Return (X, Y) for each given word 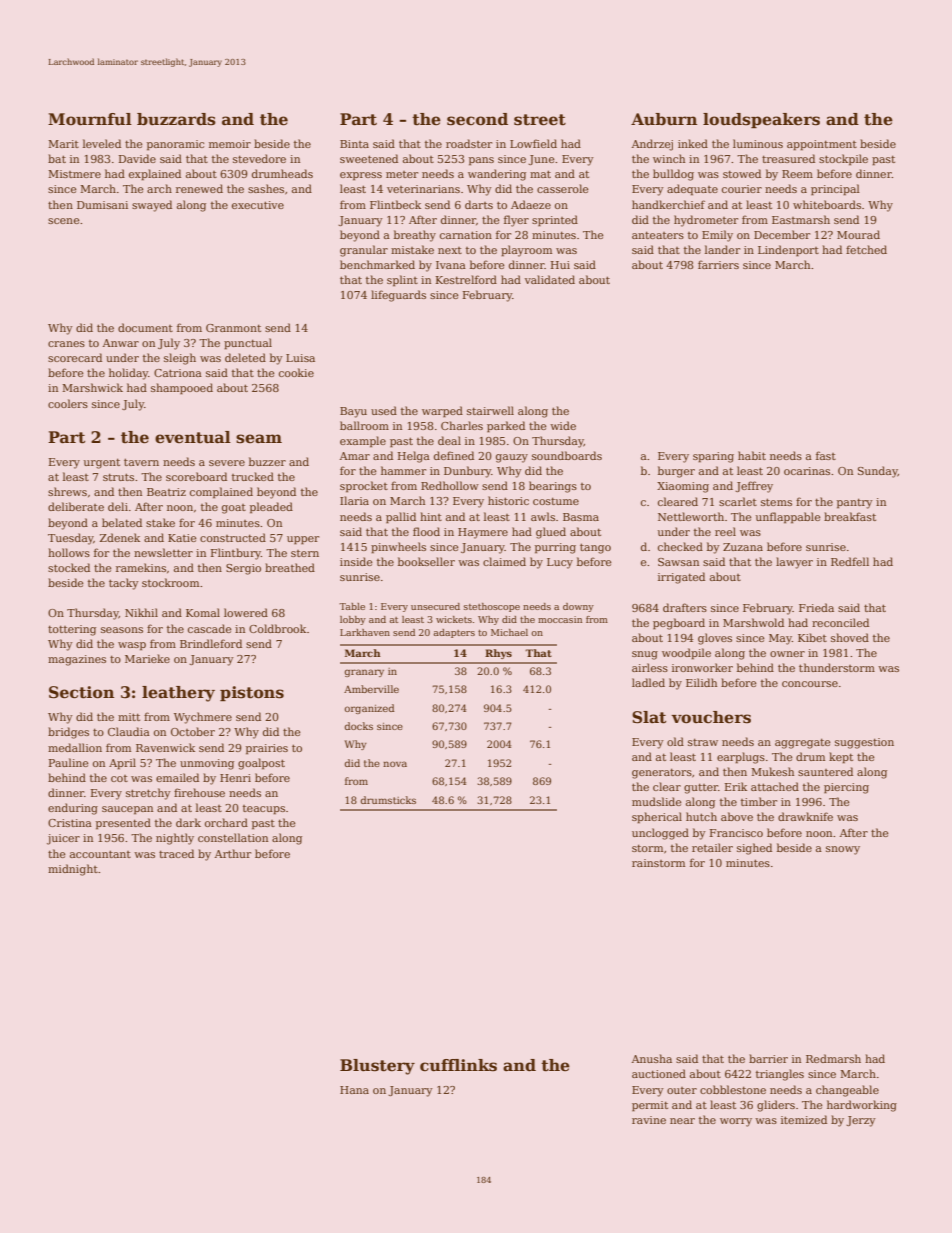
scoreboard (196, 476)
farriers (718, 264)
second (477, 119)
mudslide (657, 801)
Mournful (90, 119)
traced (176, 853)
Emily (717, 236)
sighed (754, 849)
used (384, 410)
